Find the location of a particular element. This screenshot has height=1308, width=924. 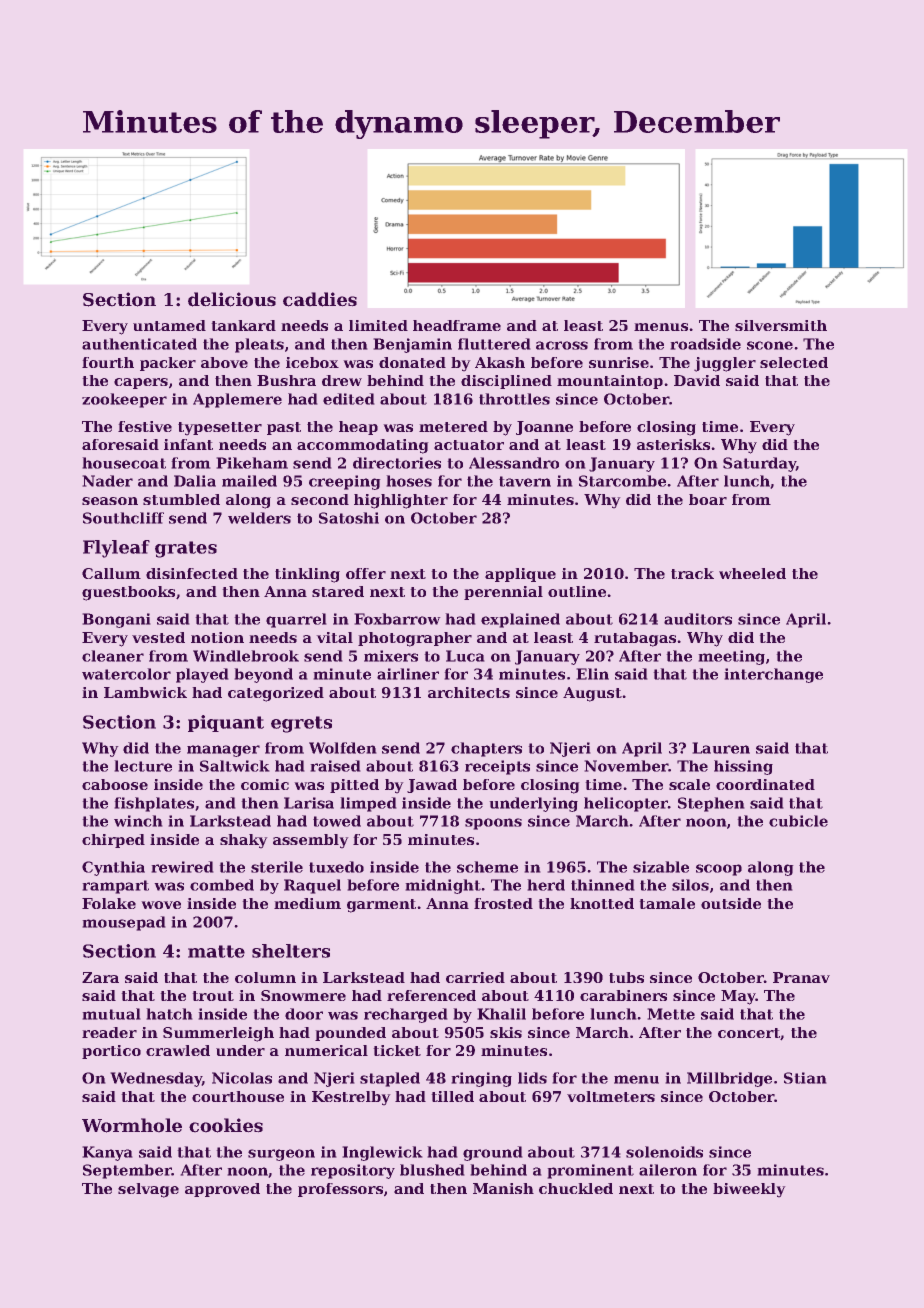

caddies is located at coordinates (320, 299).
